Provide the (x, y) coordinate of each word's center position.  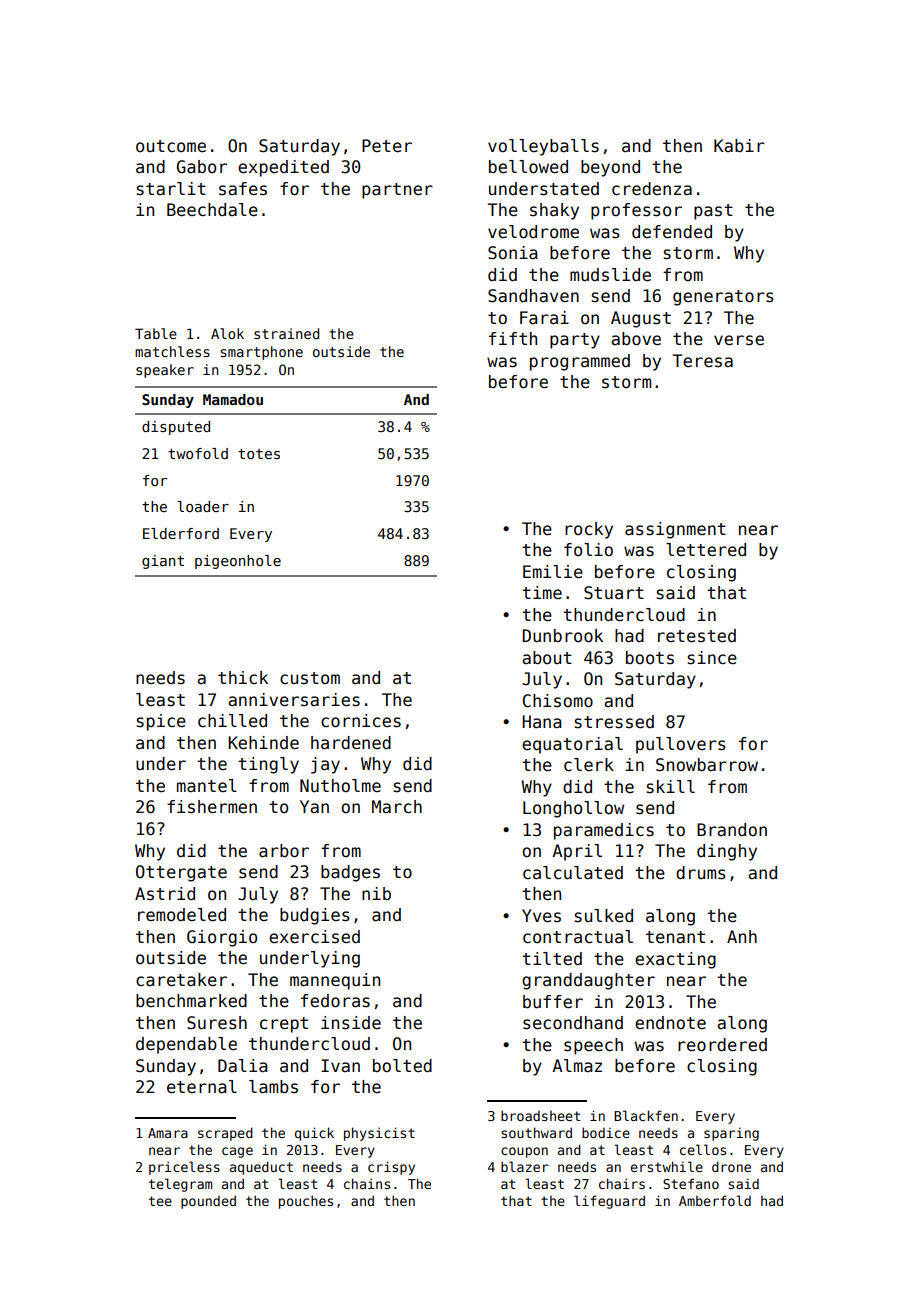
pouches (306, 1202)
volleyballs (543, 147)
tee (160, 1201)
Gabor (202, 167)
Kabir (739, 146)
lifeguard (609, 1202)
